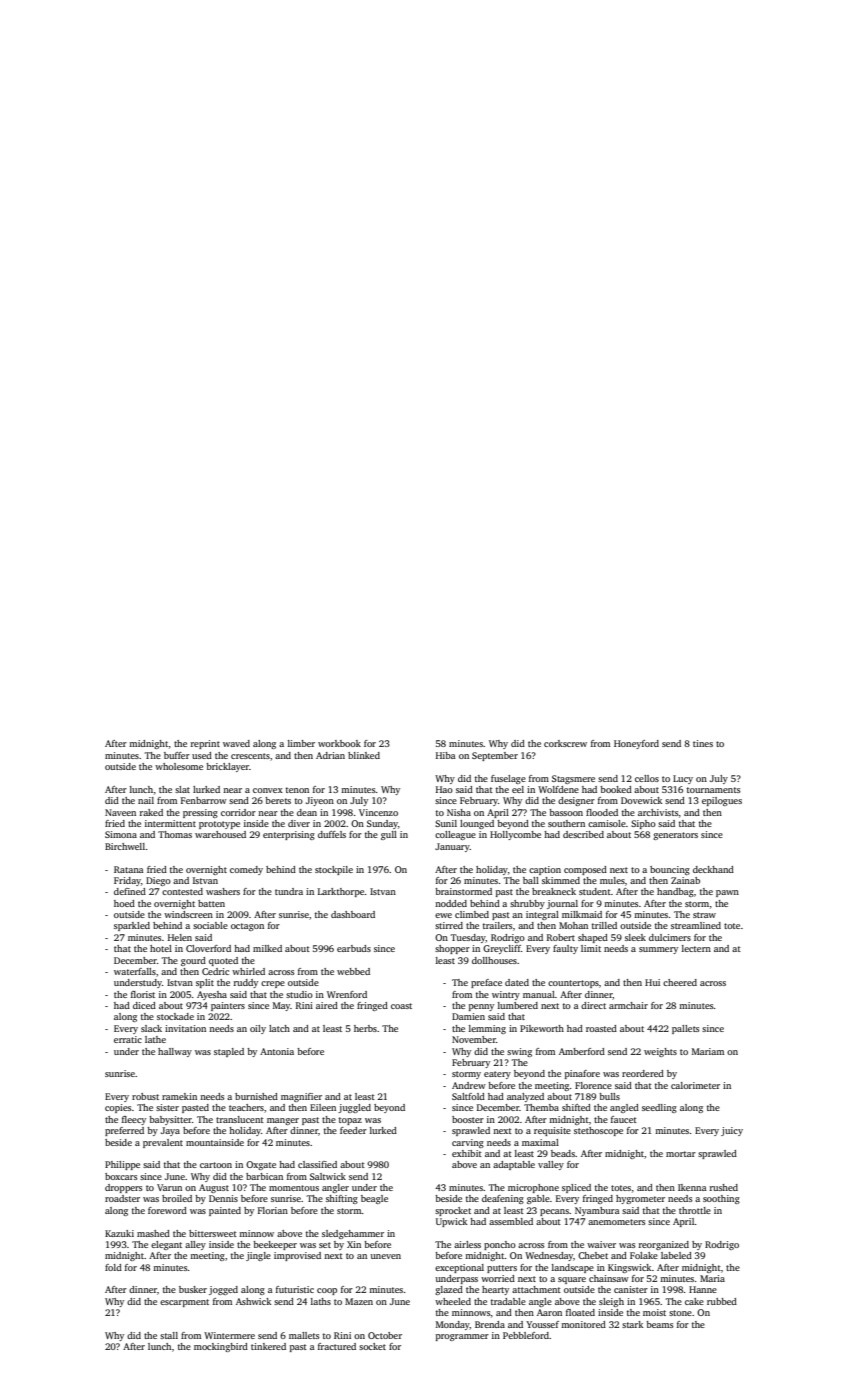 The height and width of the document is (1400, 849). What do you see at coordinates (582, 1051) in the document?
I see `Amberford` at bounding box center [582, 1051].
